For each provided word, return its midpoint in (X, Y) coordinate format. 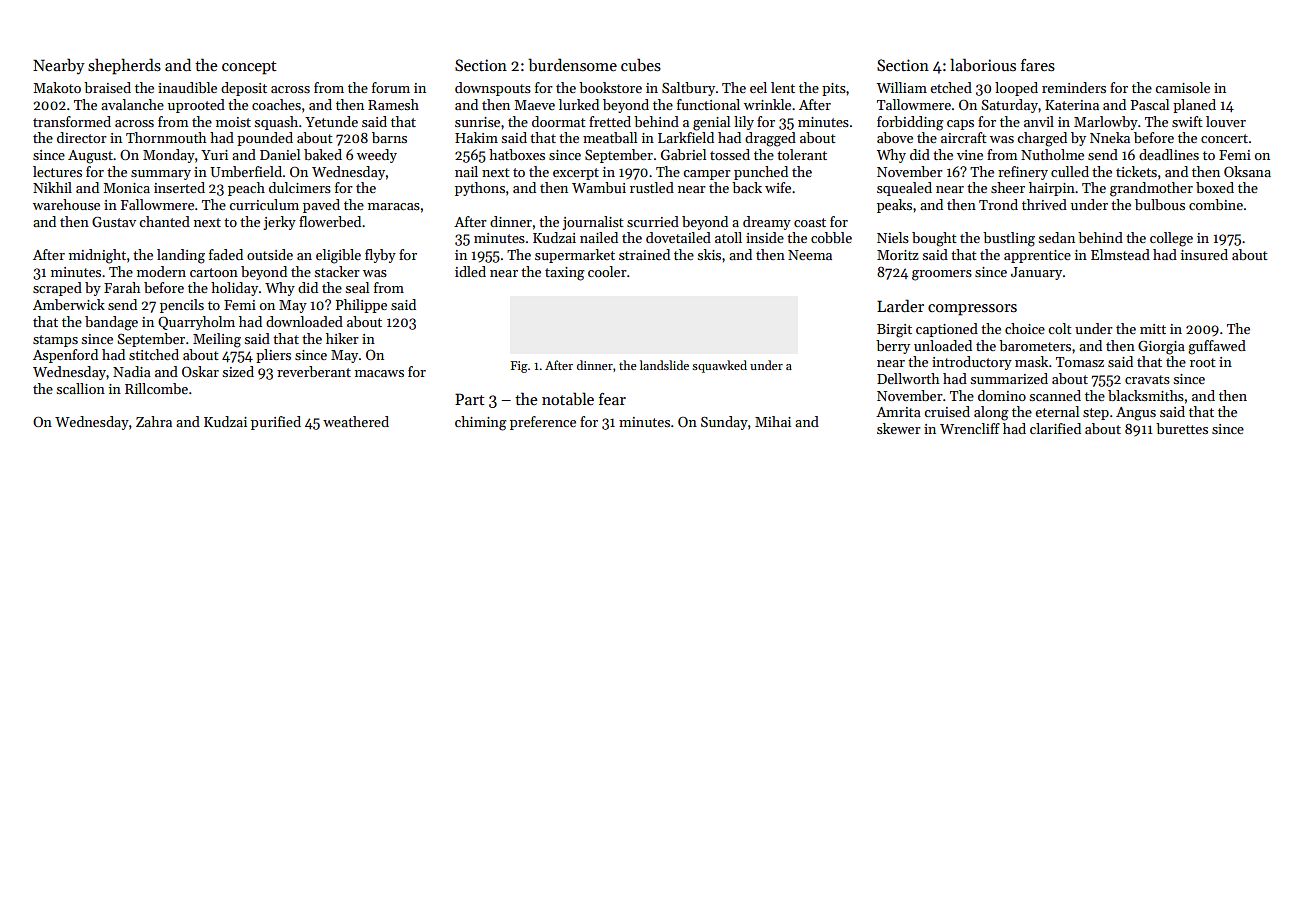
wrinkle (767, 104)
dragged (770, 139)
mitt (1153, 329)
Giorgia (1161, 347)
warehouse (66, 204)
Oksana (1247, 171)
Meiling (217, 340)
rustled (652, 187)
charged (1042, 139)
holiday (234, 289)
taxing (564, 274)
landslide (664, 365)
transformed (72, 121)
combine (1216, 204)
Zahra (154, 421)
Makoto (57, 87)
